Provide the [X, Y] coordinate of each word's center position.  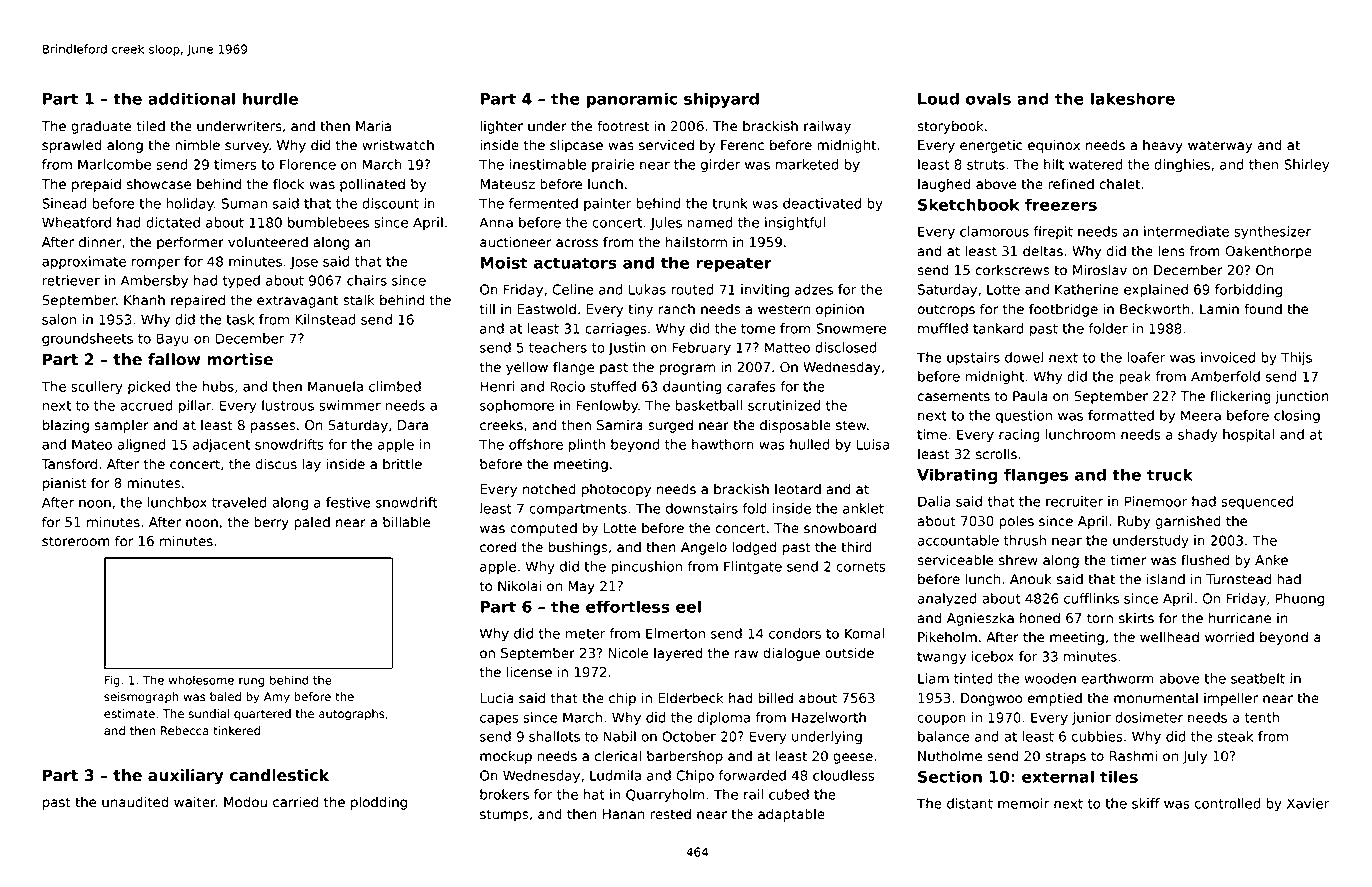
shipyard [721, 100]
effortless [628, 606]
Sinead [64, 203]
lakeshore [1133, 98]
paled [312, 523]
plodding [379, 803]
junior [1091, 719]
